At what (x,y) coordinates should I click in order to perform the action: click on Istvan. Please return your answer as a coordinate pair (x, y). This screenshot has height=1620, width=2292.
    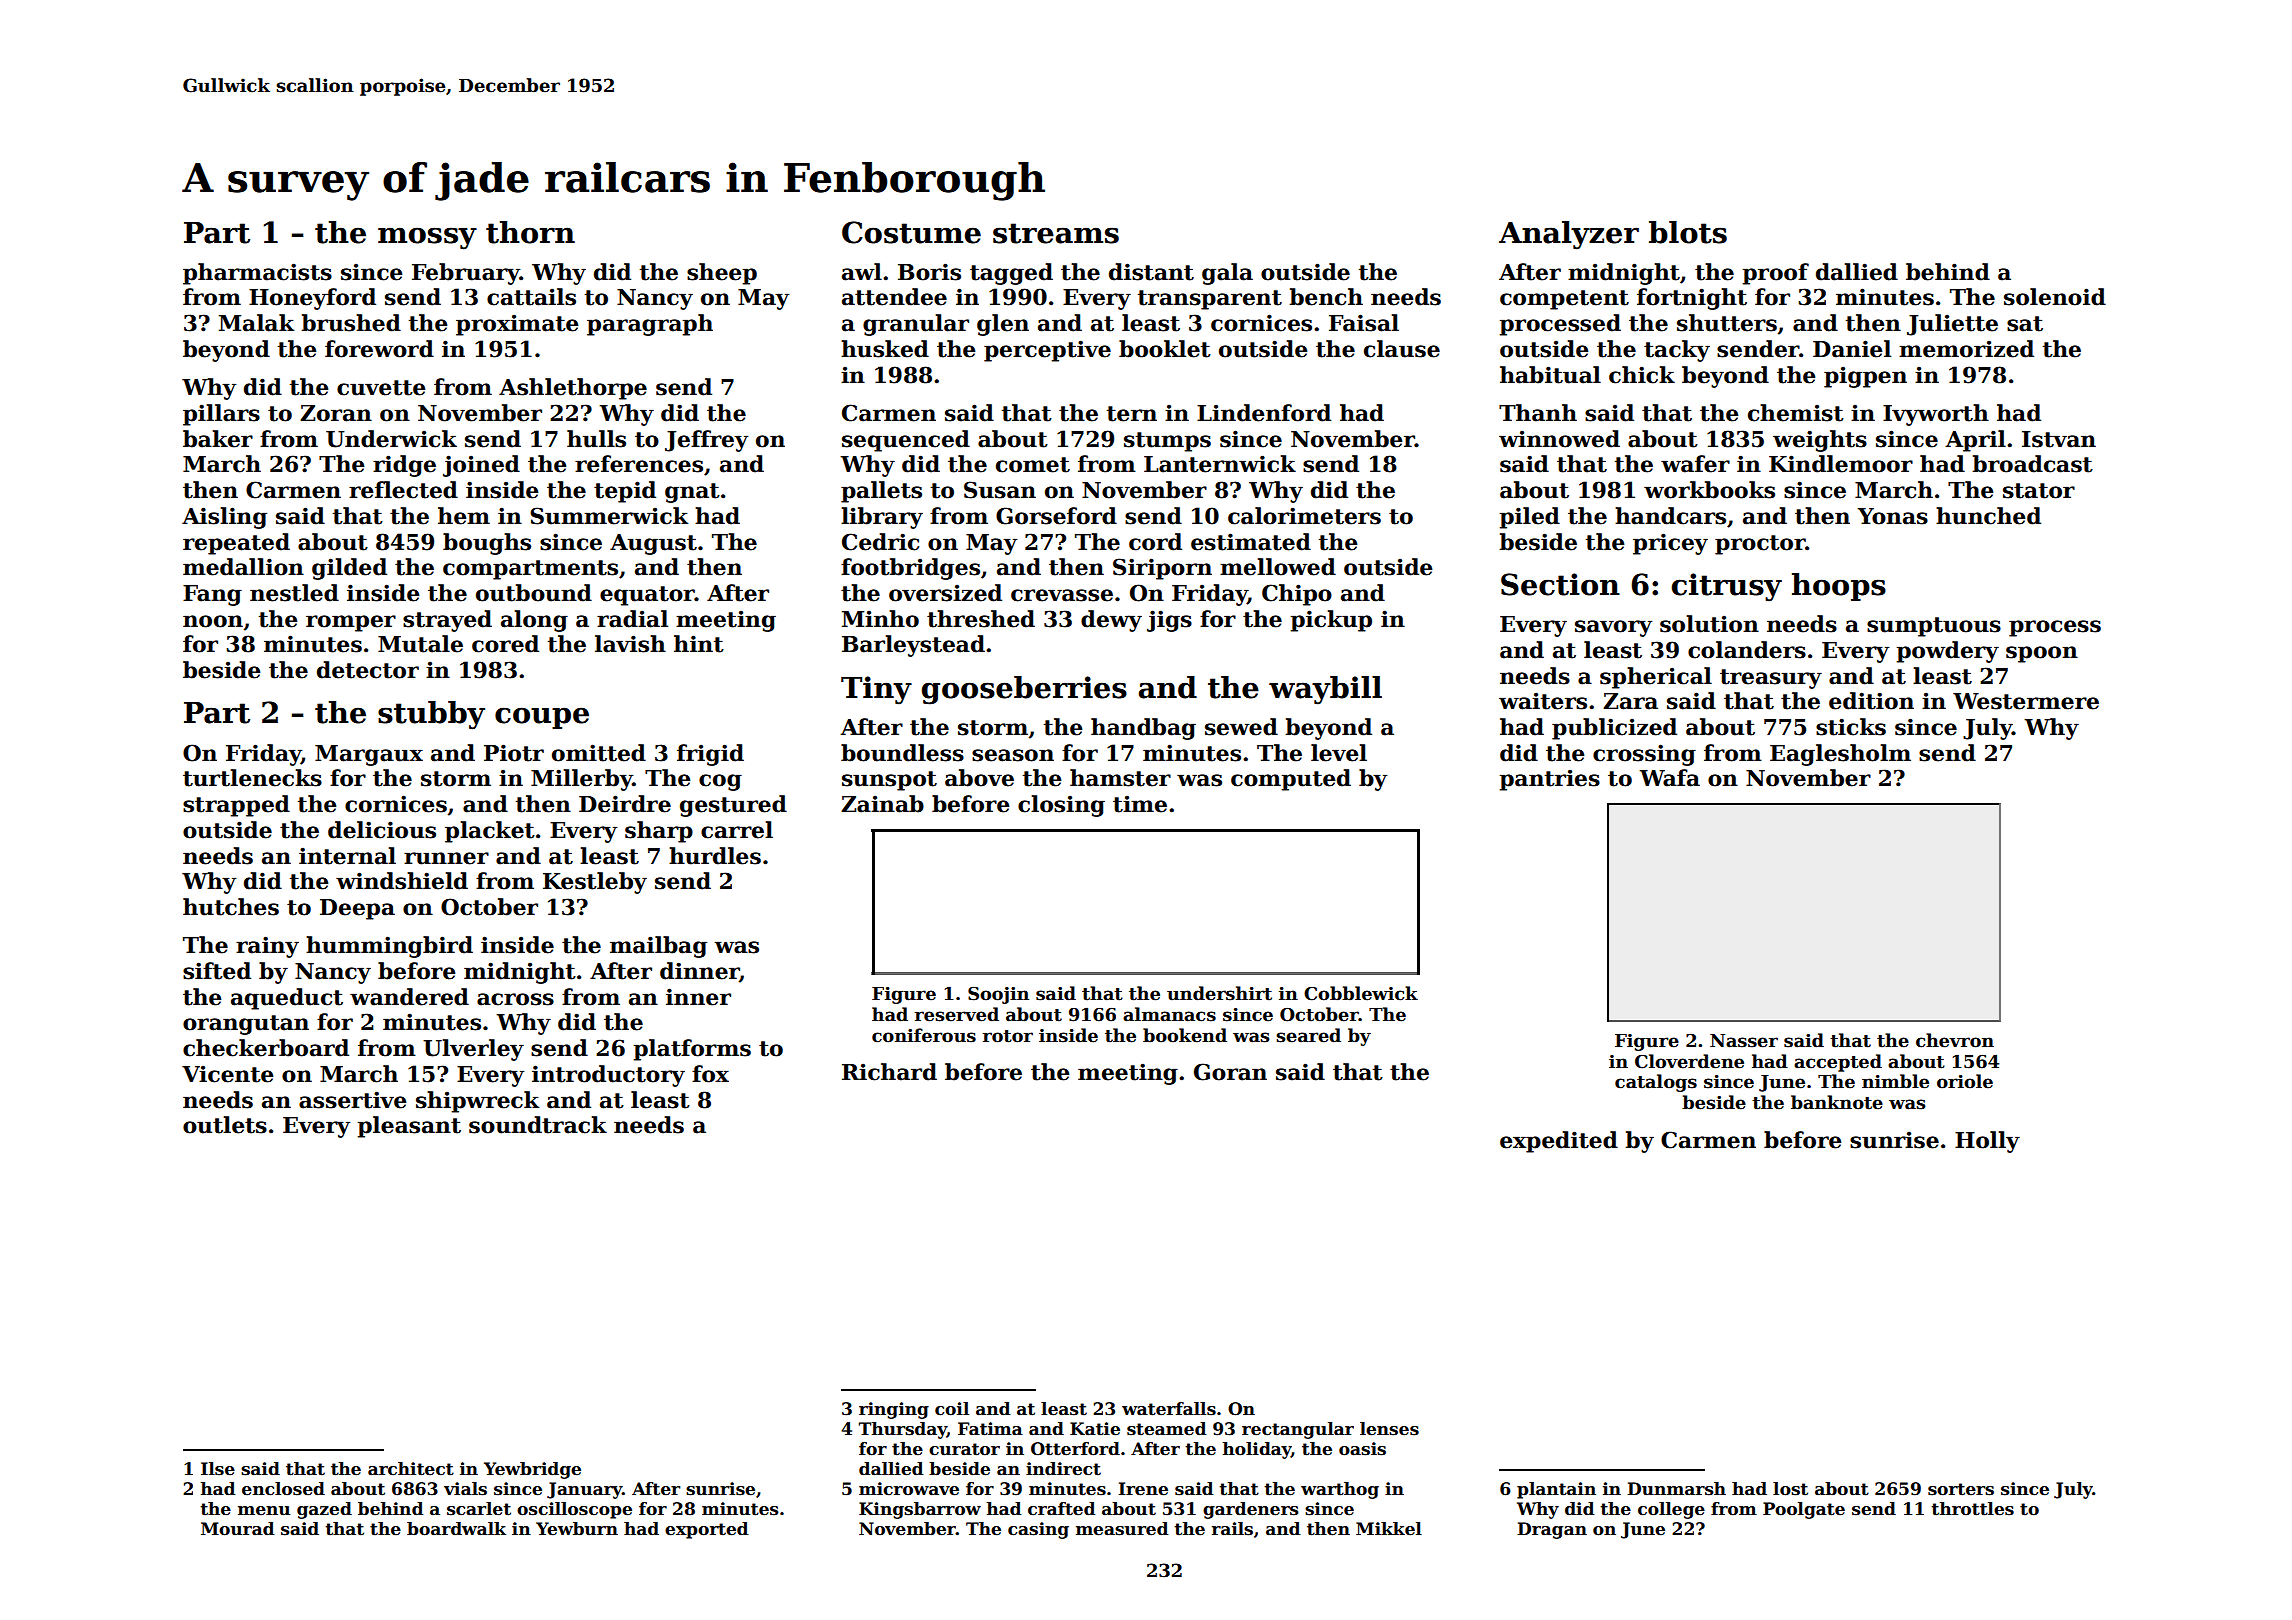
    Looking at the image, I should click on (2059, 439).
